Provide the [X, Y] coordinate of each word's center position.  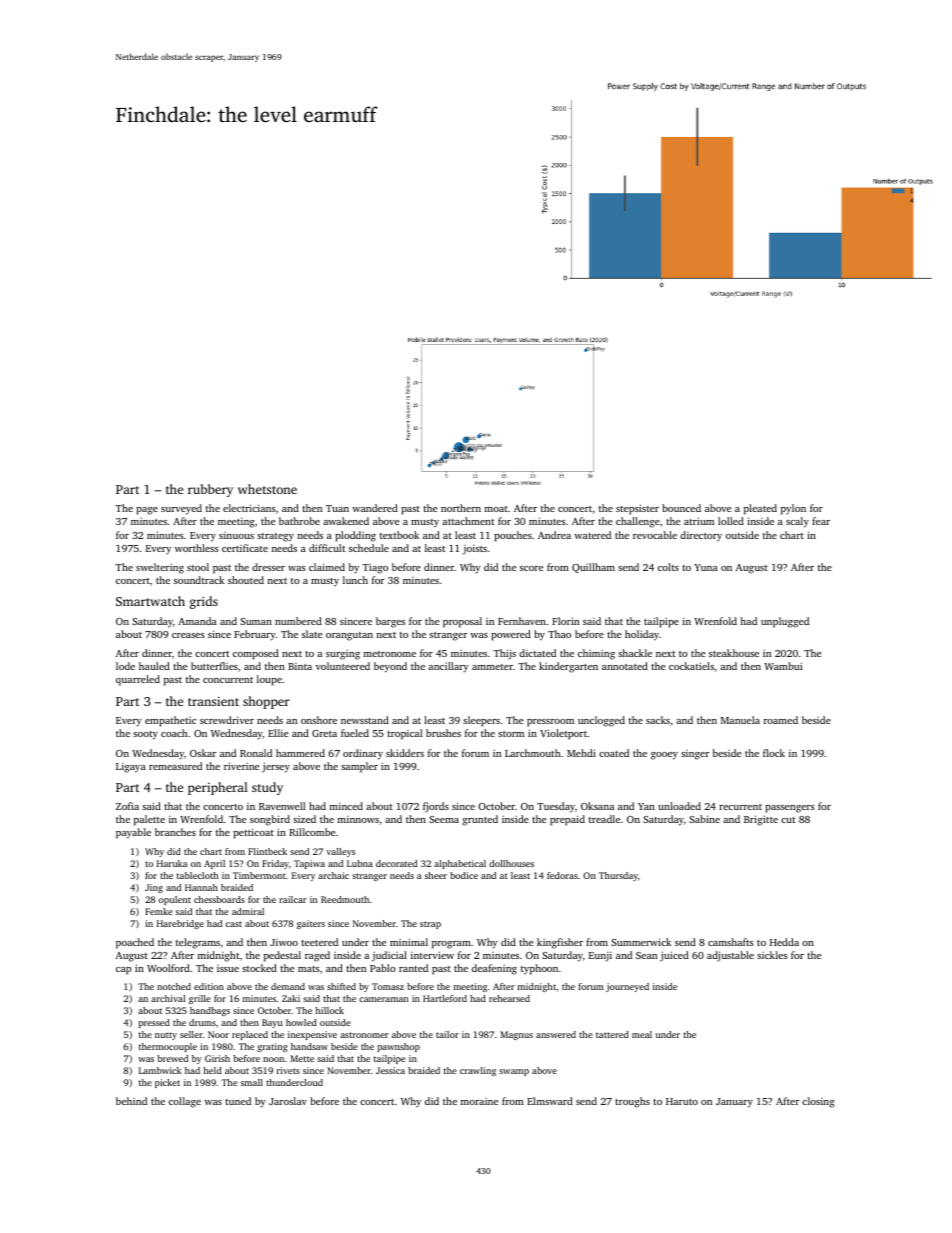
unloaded [679, 806]
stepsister [637, 509]
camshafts [731, 942]
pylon [793, 509]
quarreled [138, 680]
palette [149, 820]
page [147, 511]
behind [131, 1101]
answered [556, 1034]
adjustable [730, 956]
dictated [537, 653]
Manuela [740, 720]
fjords [436, 807]
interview [432, 955]
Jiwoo [284, 942]
